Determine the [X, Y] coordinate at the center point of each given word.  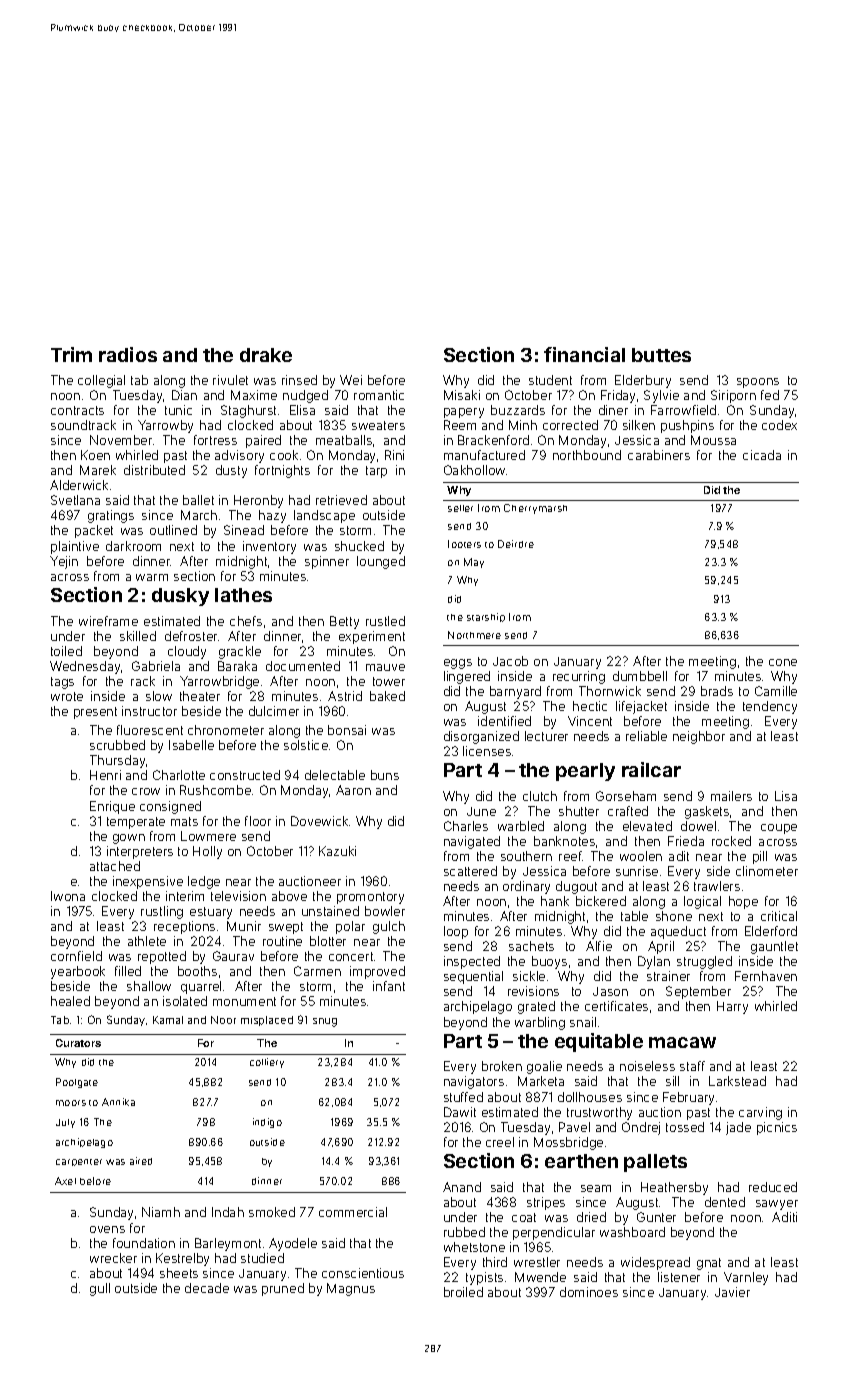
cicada [762, 455]
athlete [147, 941]
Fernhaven [766, 976]
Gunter [656, 1217]
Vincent [590, 721]
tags [62, 683]
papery [464, 413]
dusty [231, 471]
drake [266, 355]
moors [71, 1103]
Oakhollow [474, 470]
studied [262, 1258]
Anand [462, 1187]
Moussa [713, 440]
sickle [529, 976]
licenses [487, 751]
